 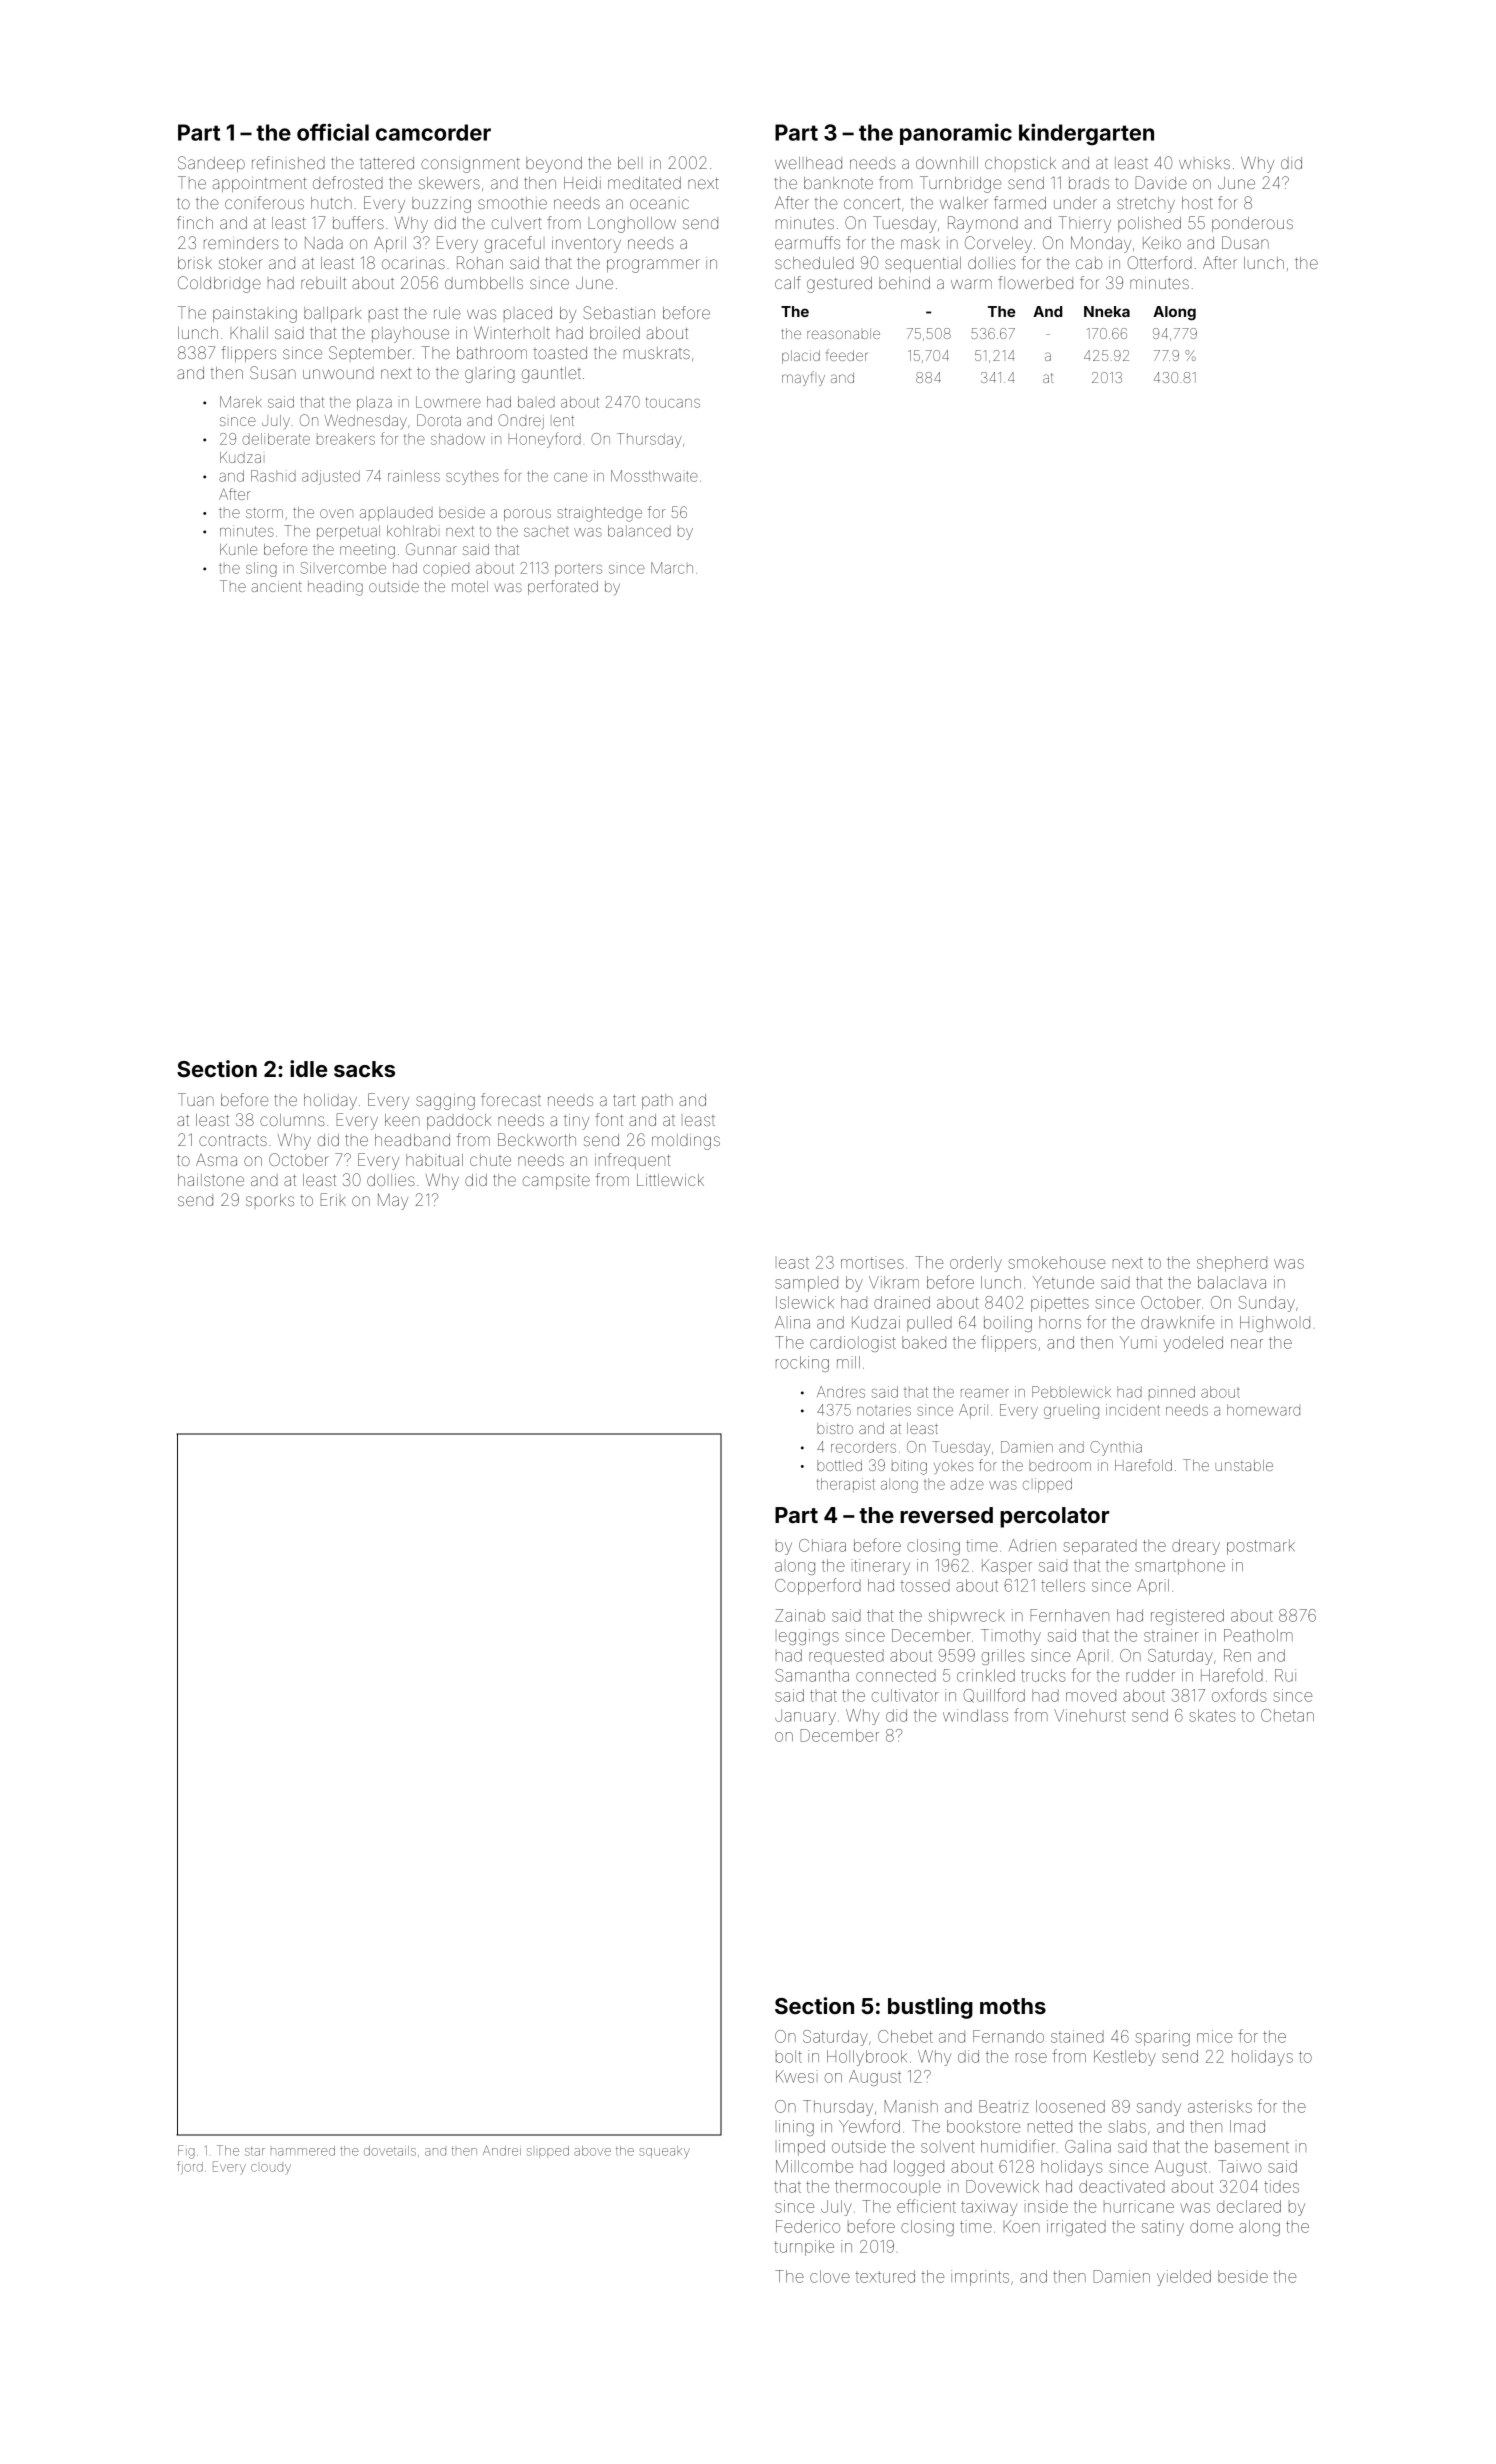 I want to click on idle, so click(x=308, y=1068).
